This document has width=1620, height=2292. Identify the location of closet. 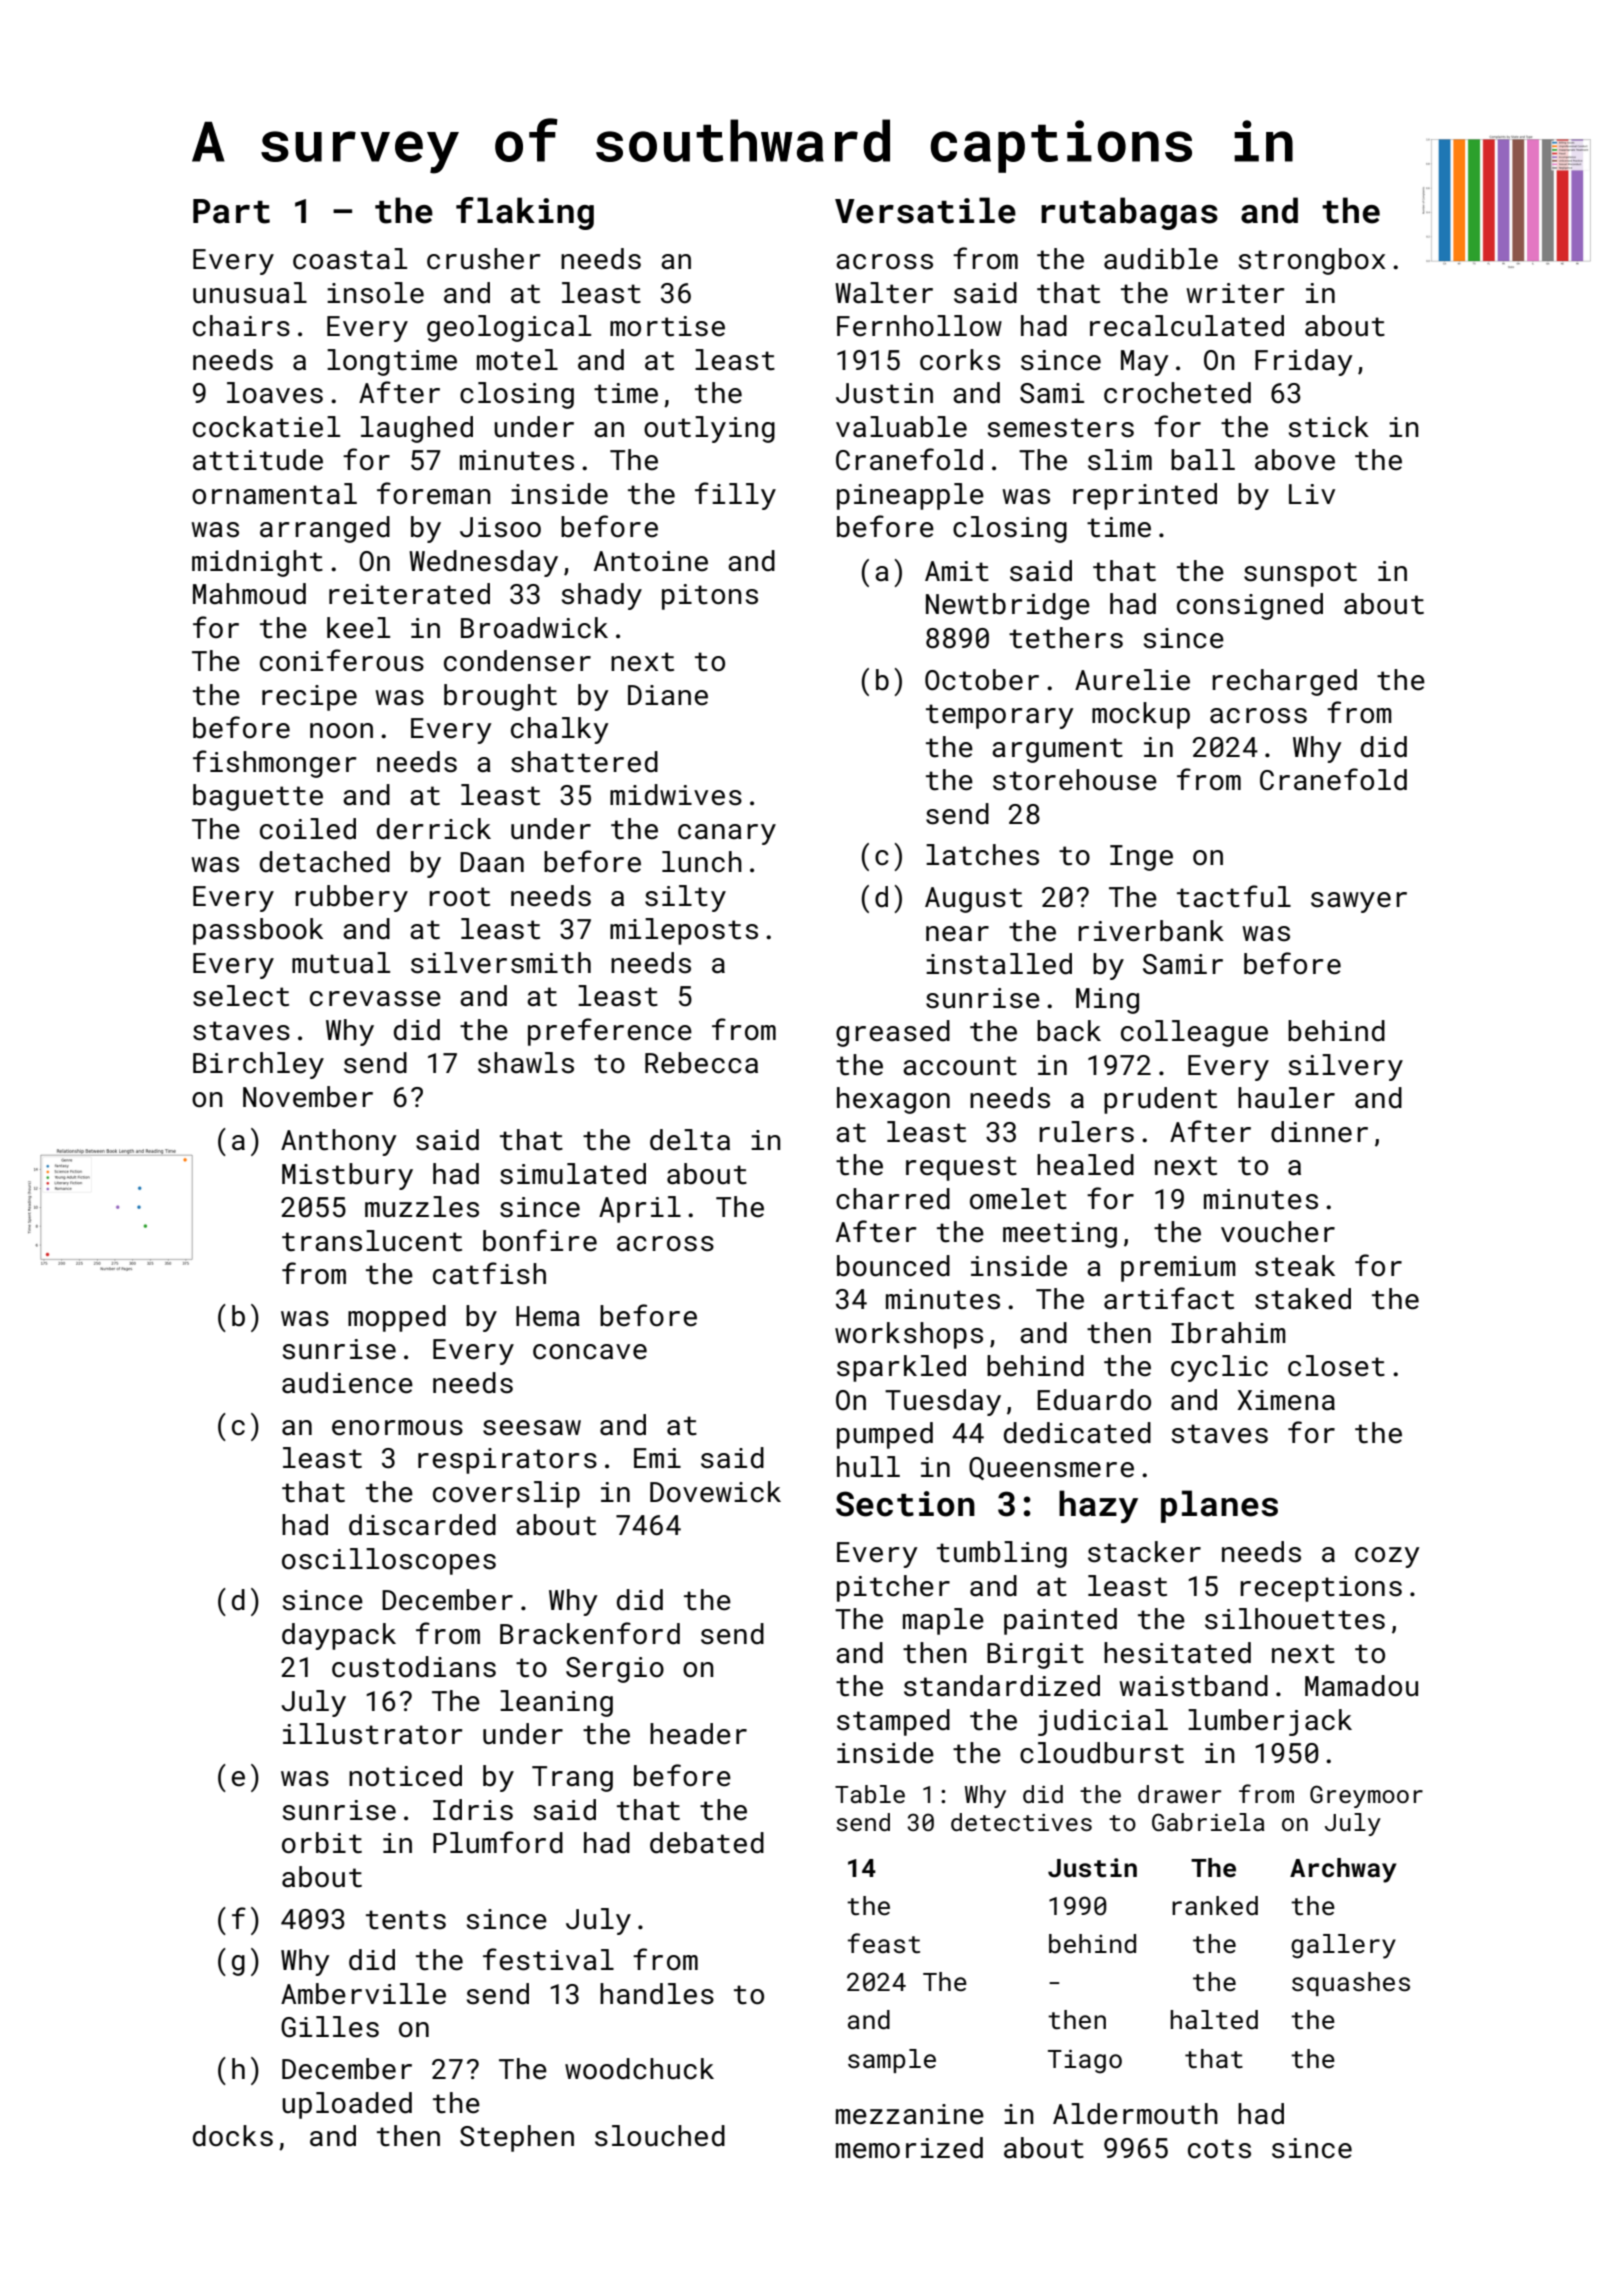
(1336, 1366).
